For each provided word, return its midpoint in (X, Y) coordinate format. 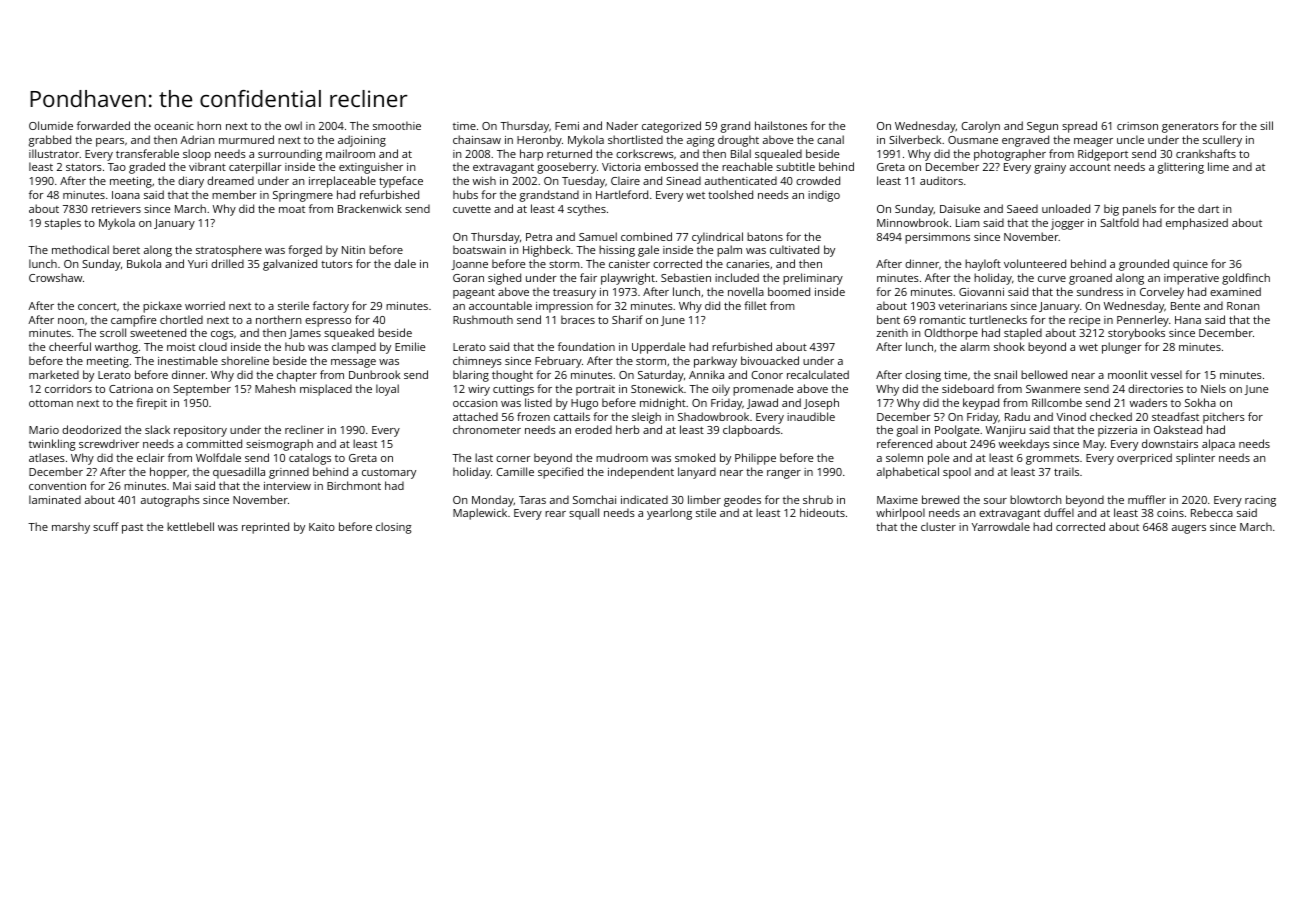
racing (1260, 501)
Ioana (126, 195)
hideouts (822, 512)
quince (1190, 265)
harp (531, 155)
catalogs (310, 459)
